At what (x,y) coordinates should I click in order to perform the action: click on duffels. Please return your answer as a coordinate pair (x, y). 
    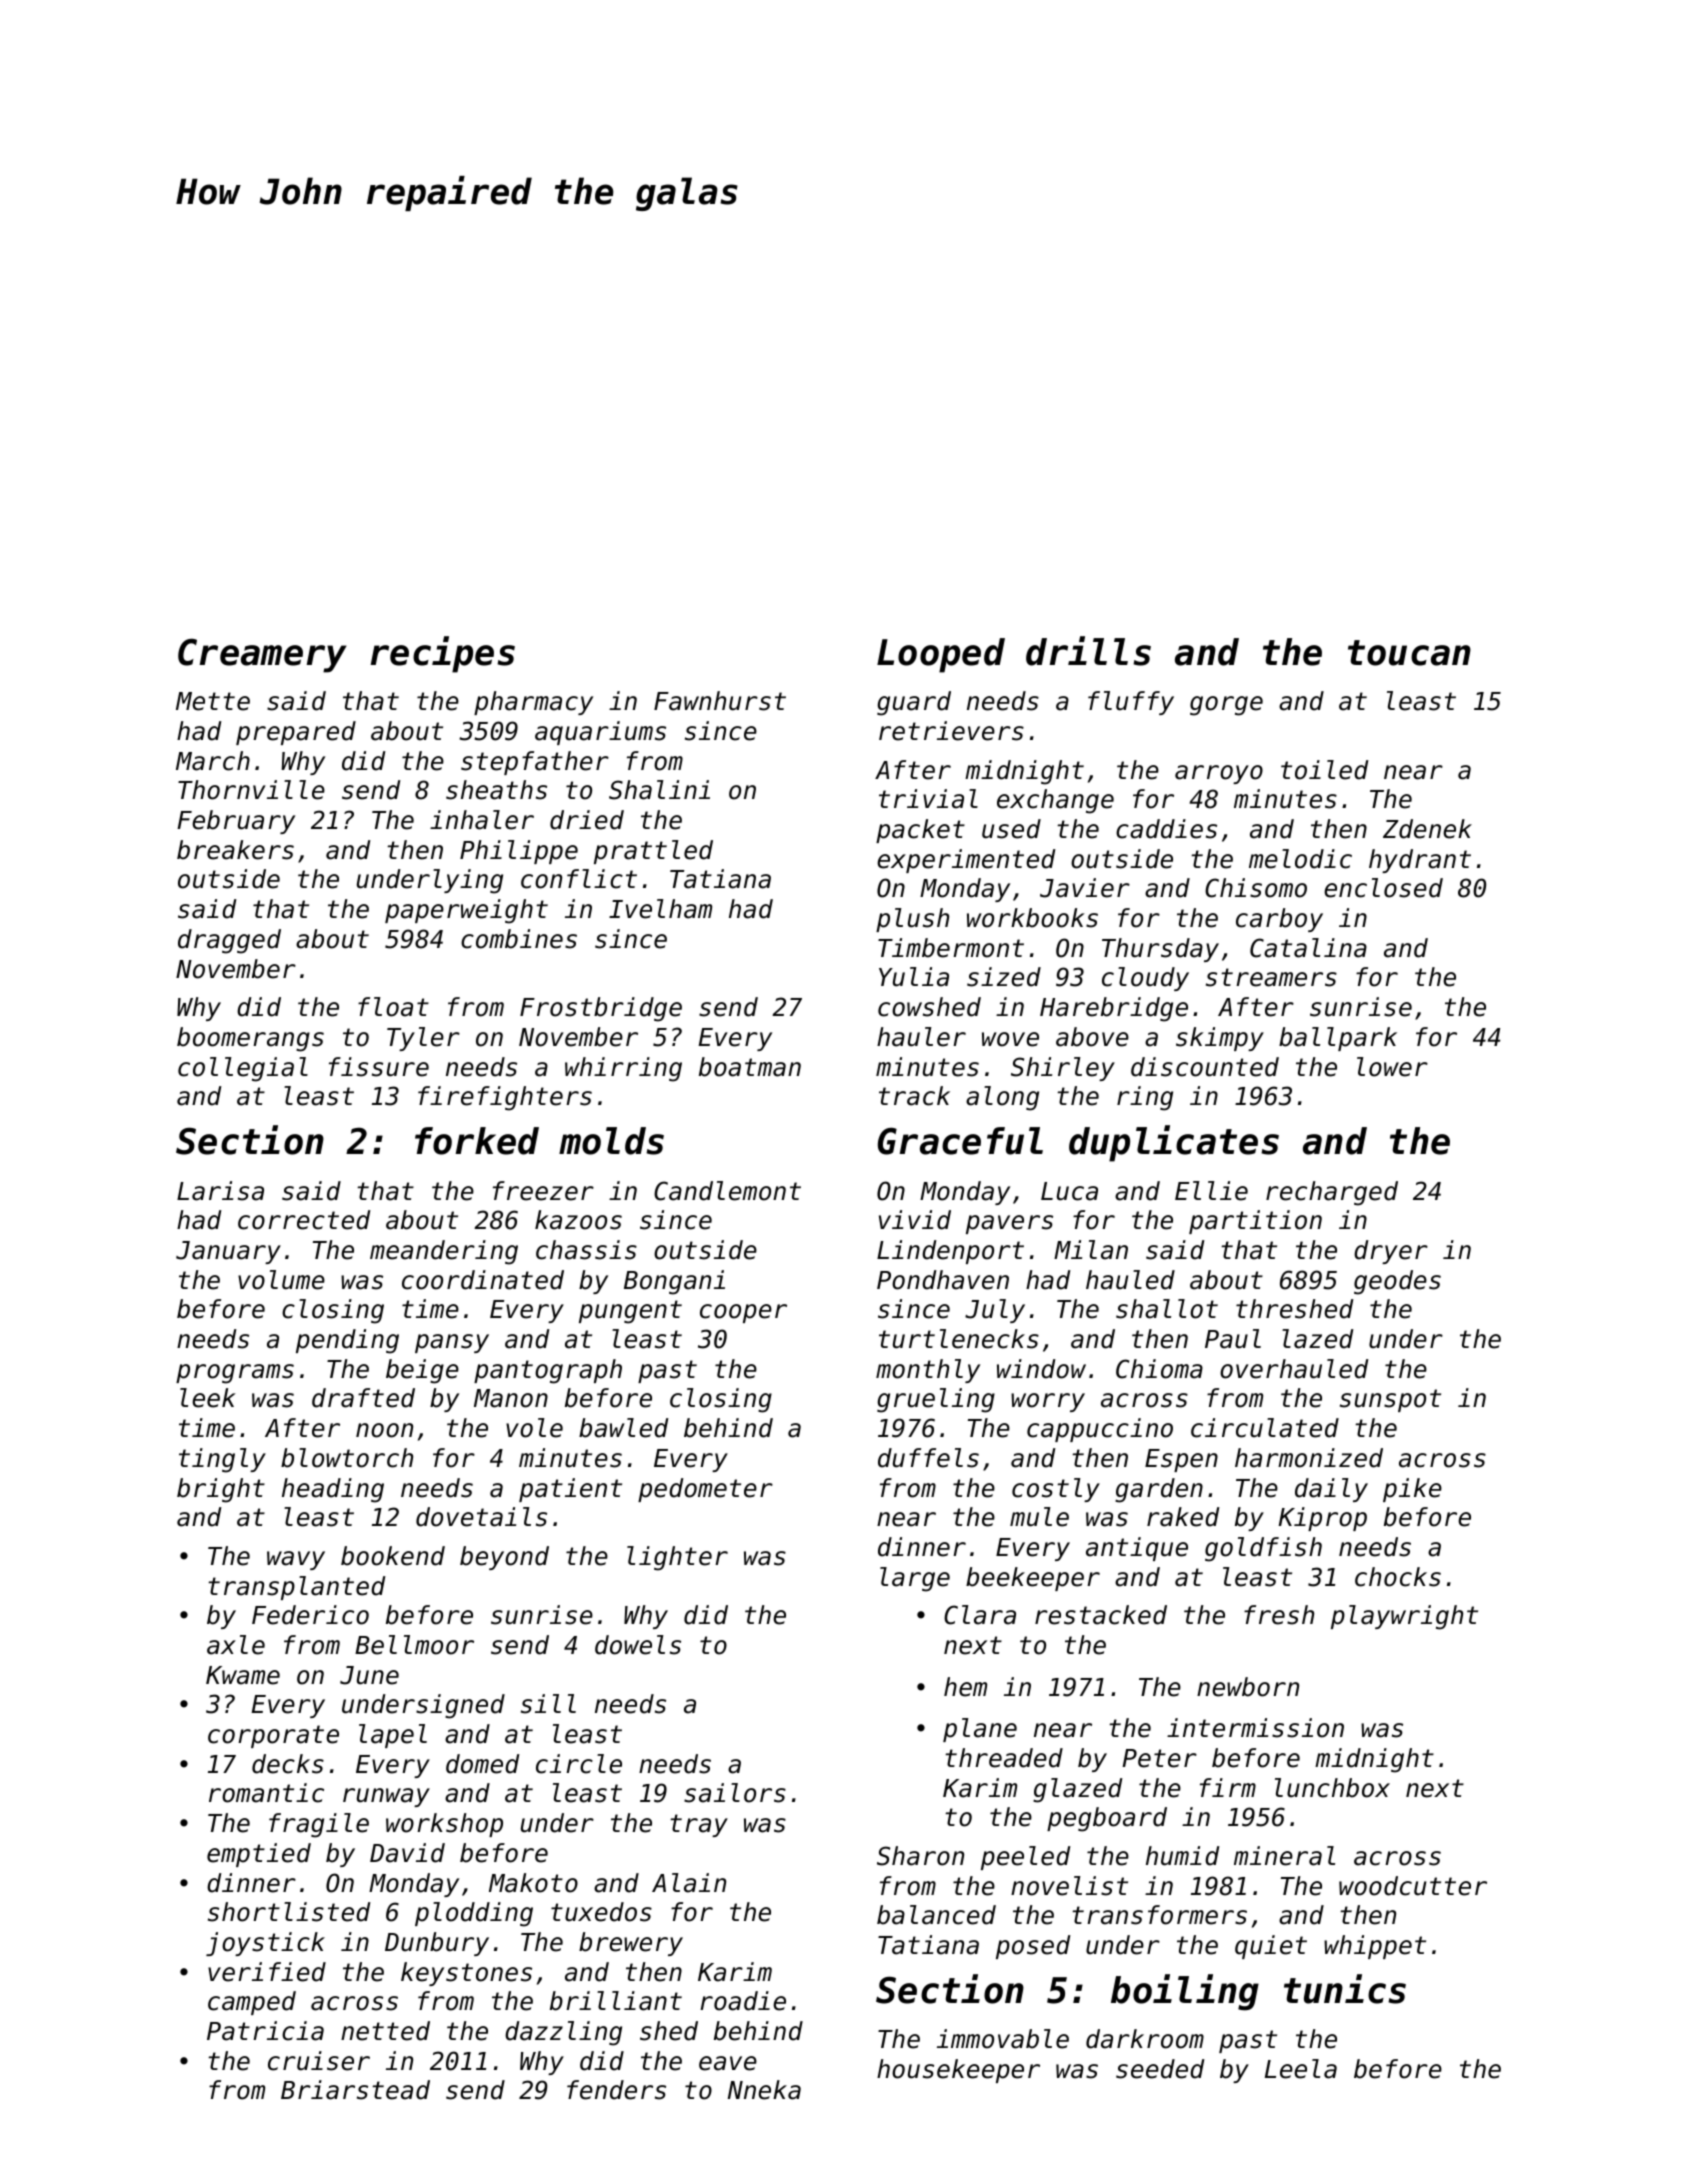
    Looking at the image, I should click on (928, 1458).
